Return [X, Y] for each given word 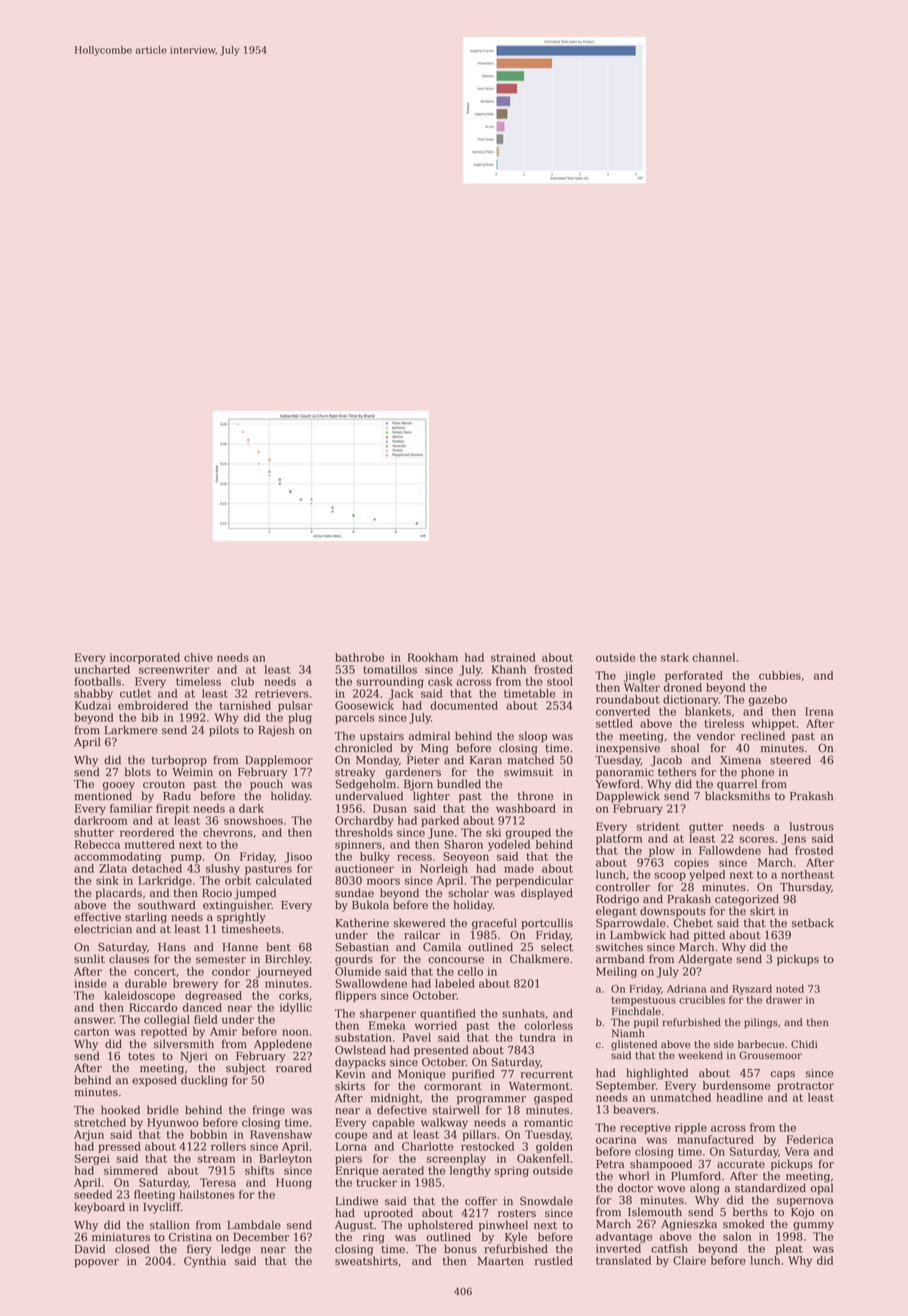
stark [675, 657]
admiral [429, 736]
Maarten [501, 1261]
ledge [236, 1250]
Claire [689, 1260]
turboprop [179, 761]
